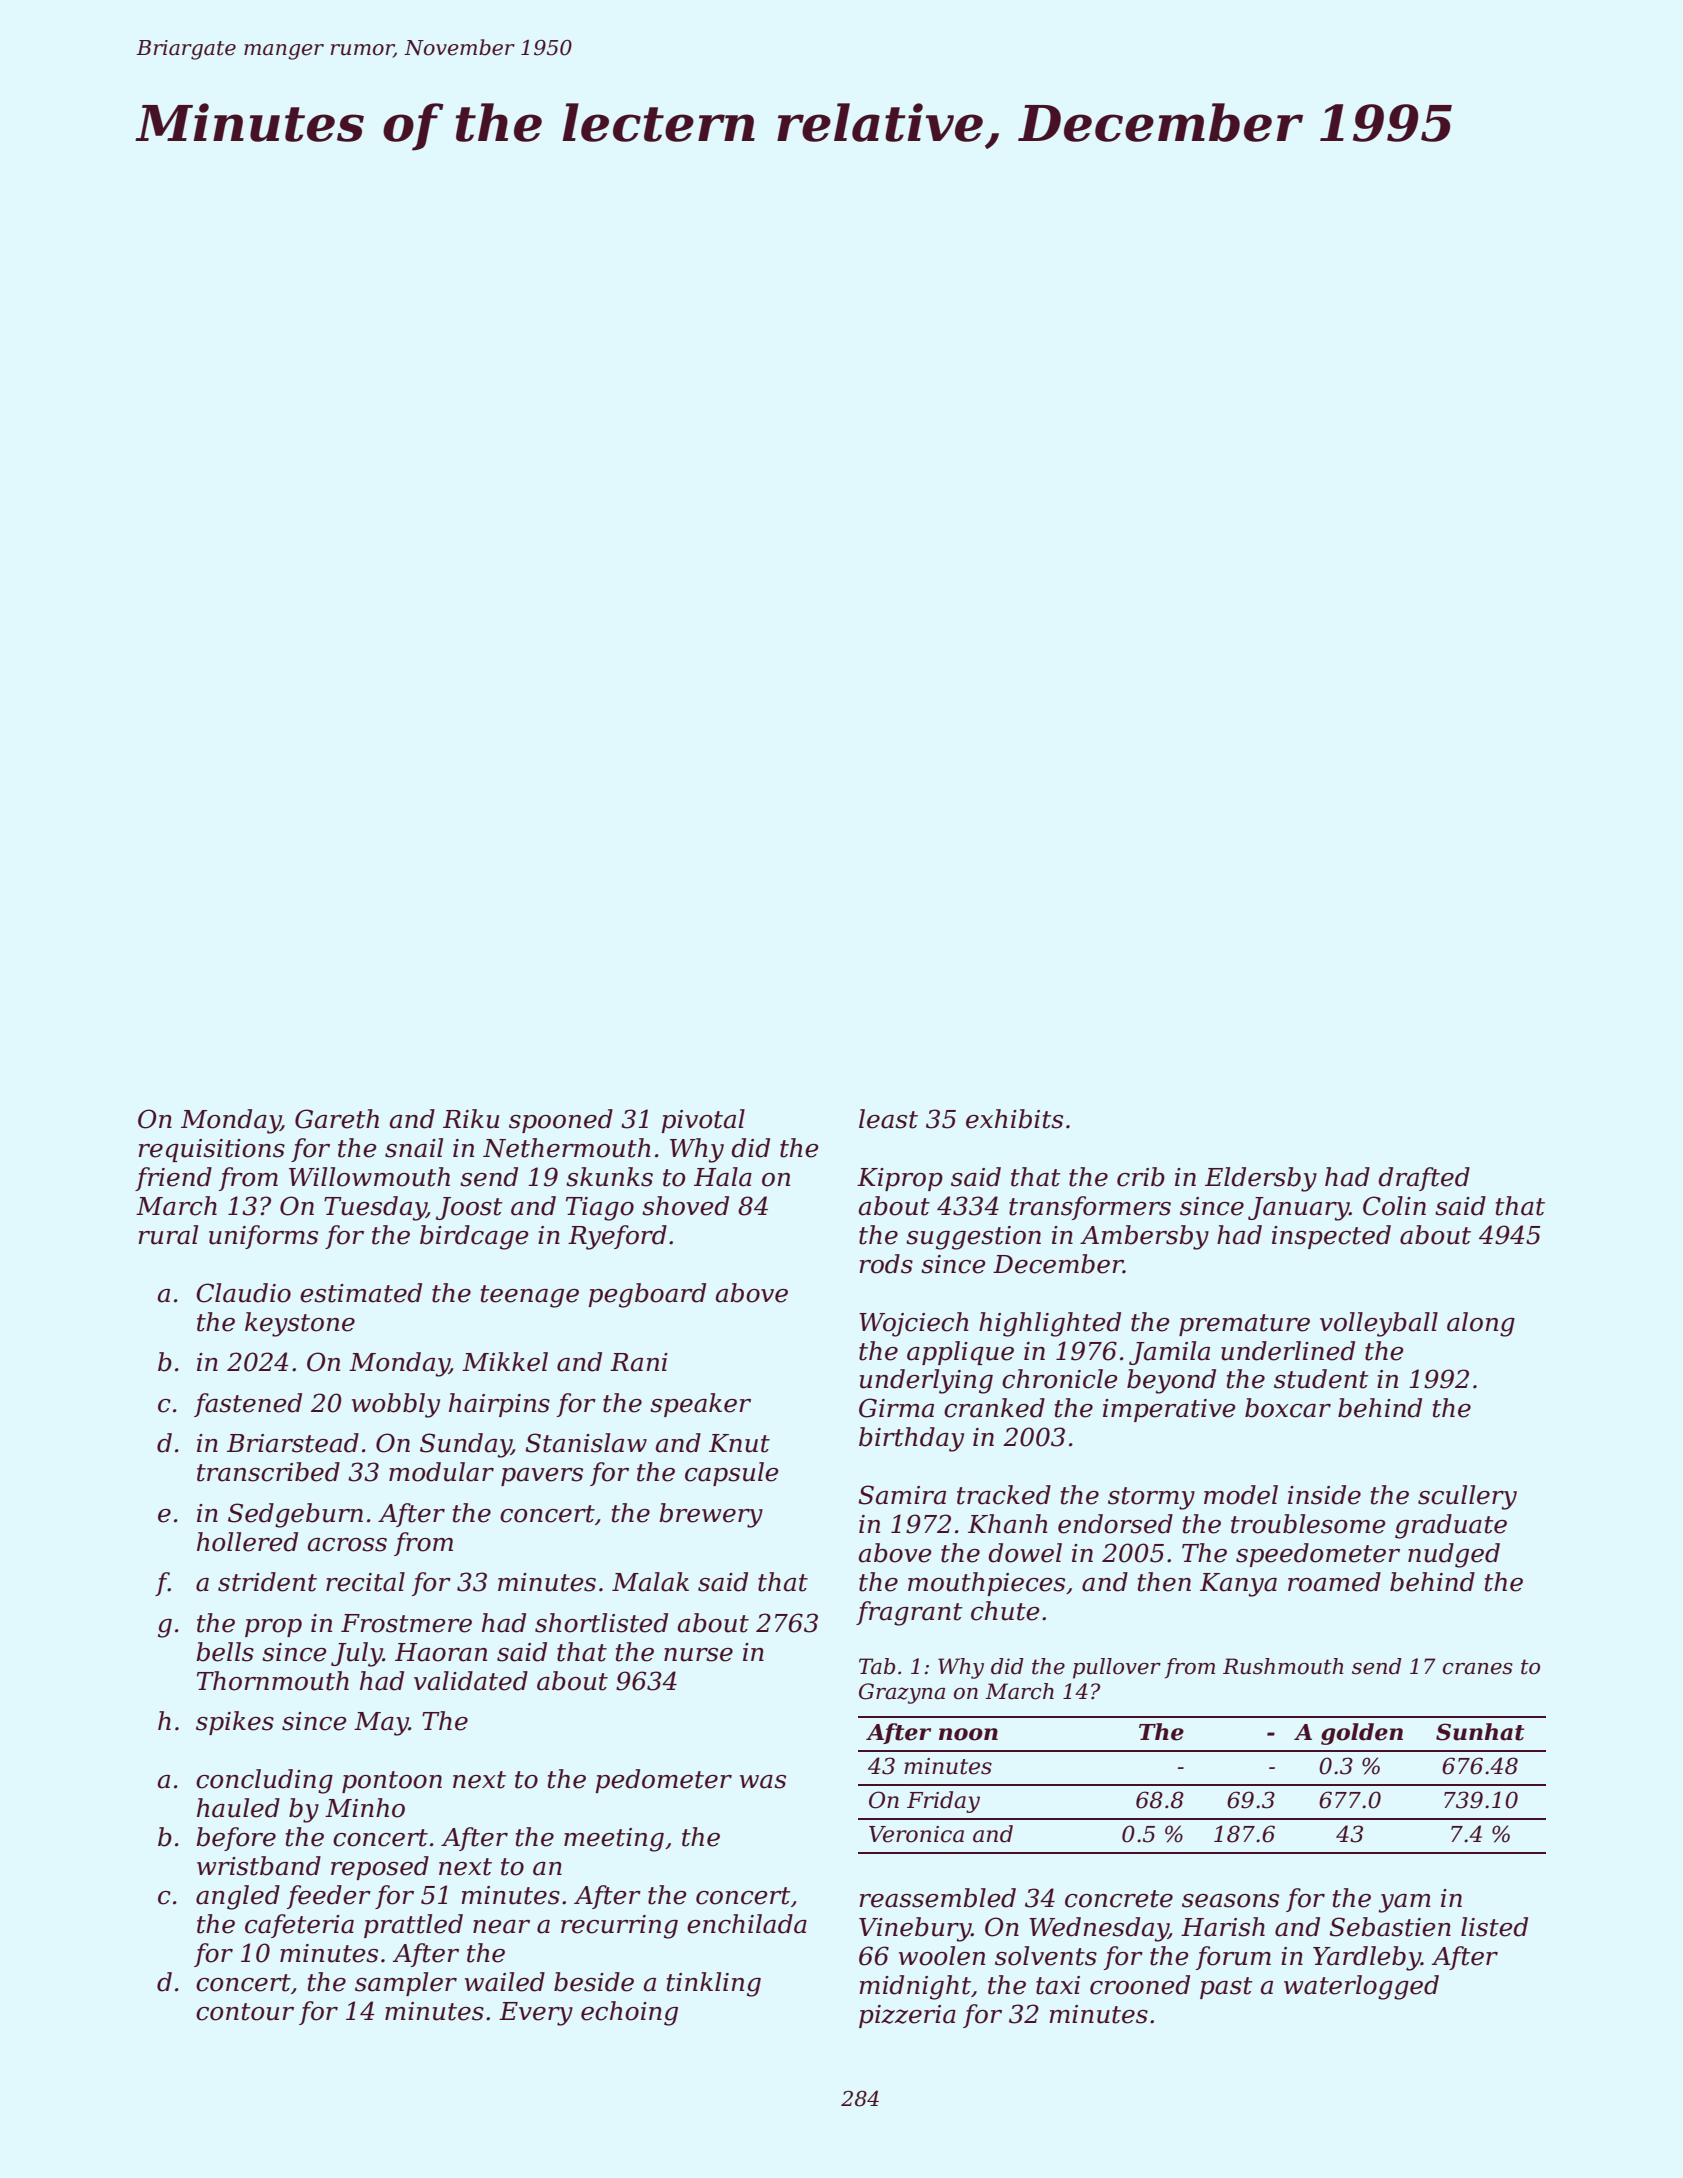 The width and height of the screenshot is (1683, 2178). What do you see at coordinates (267, 1582) in the screenshot?
I see `strident` at bounding box center [267, 1582].
